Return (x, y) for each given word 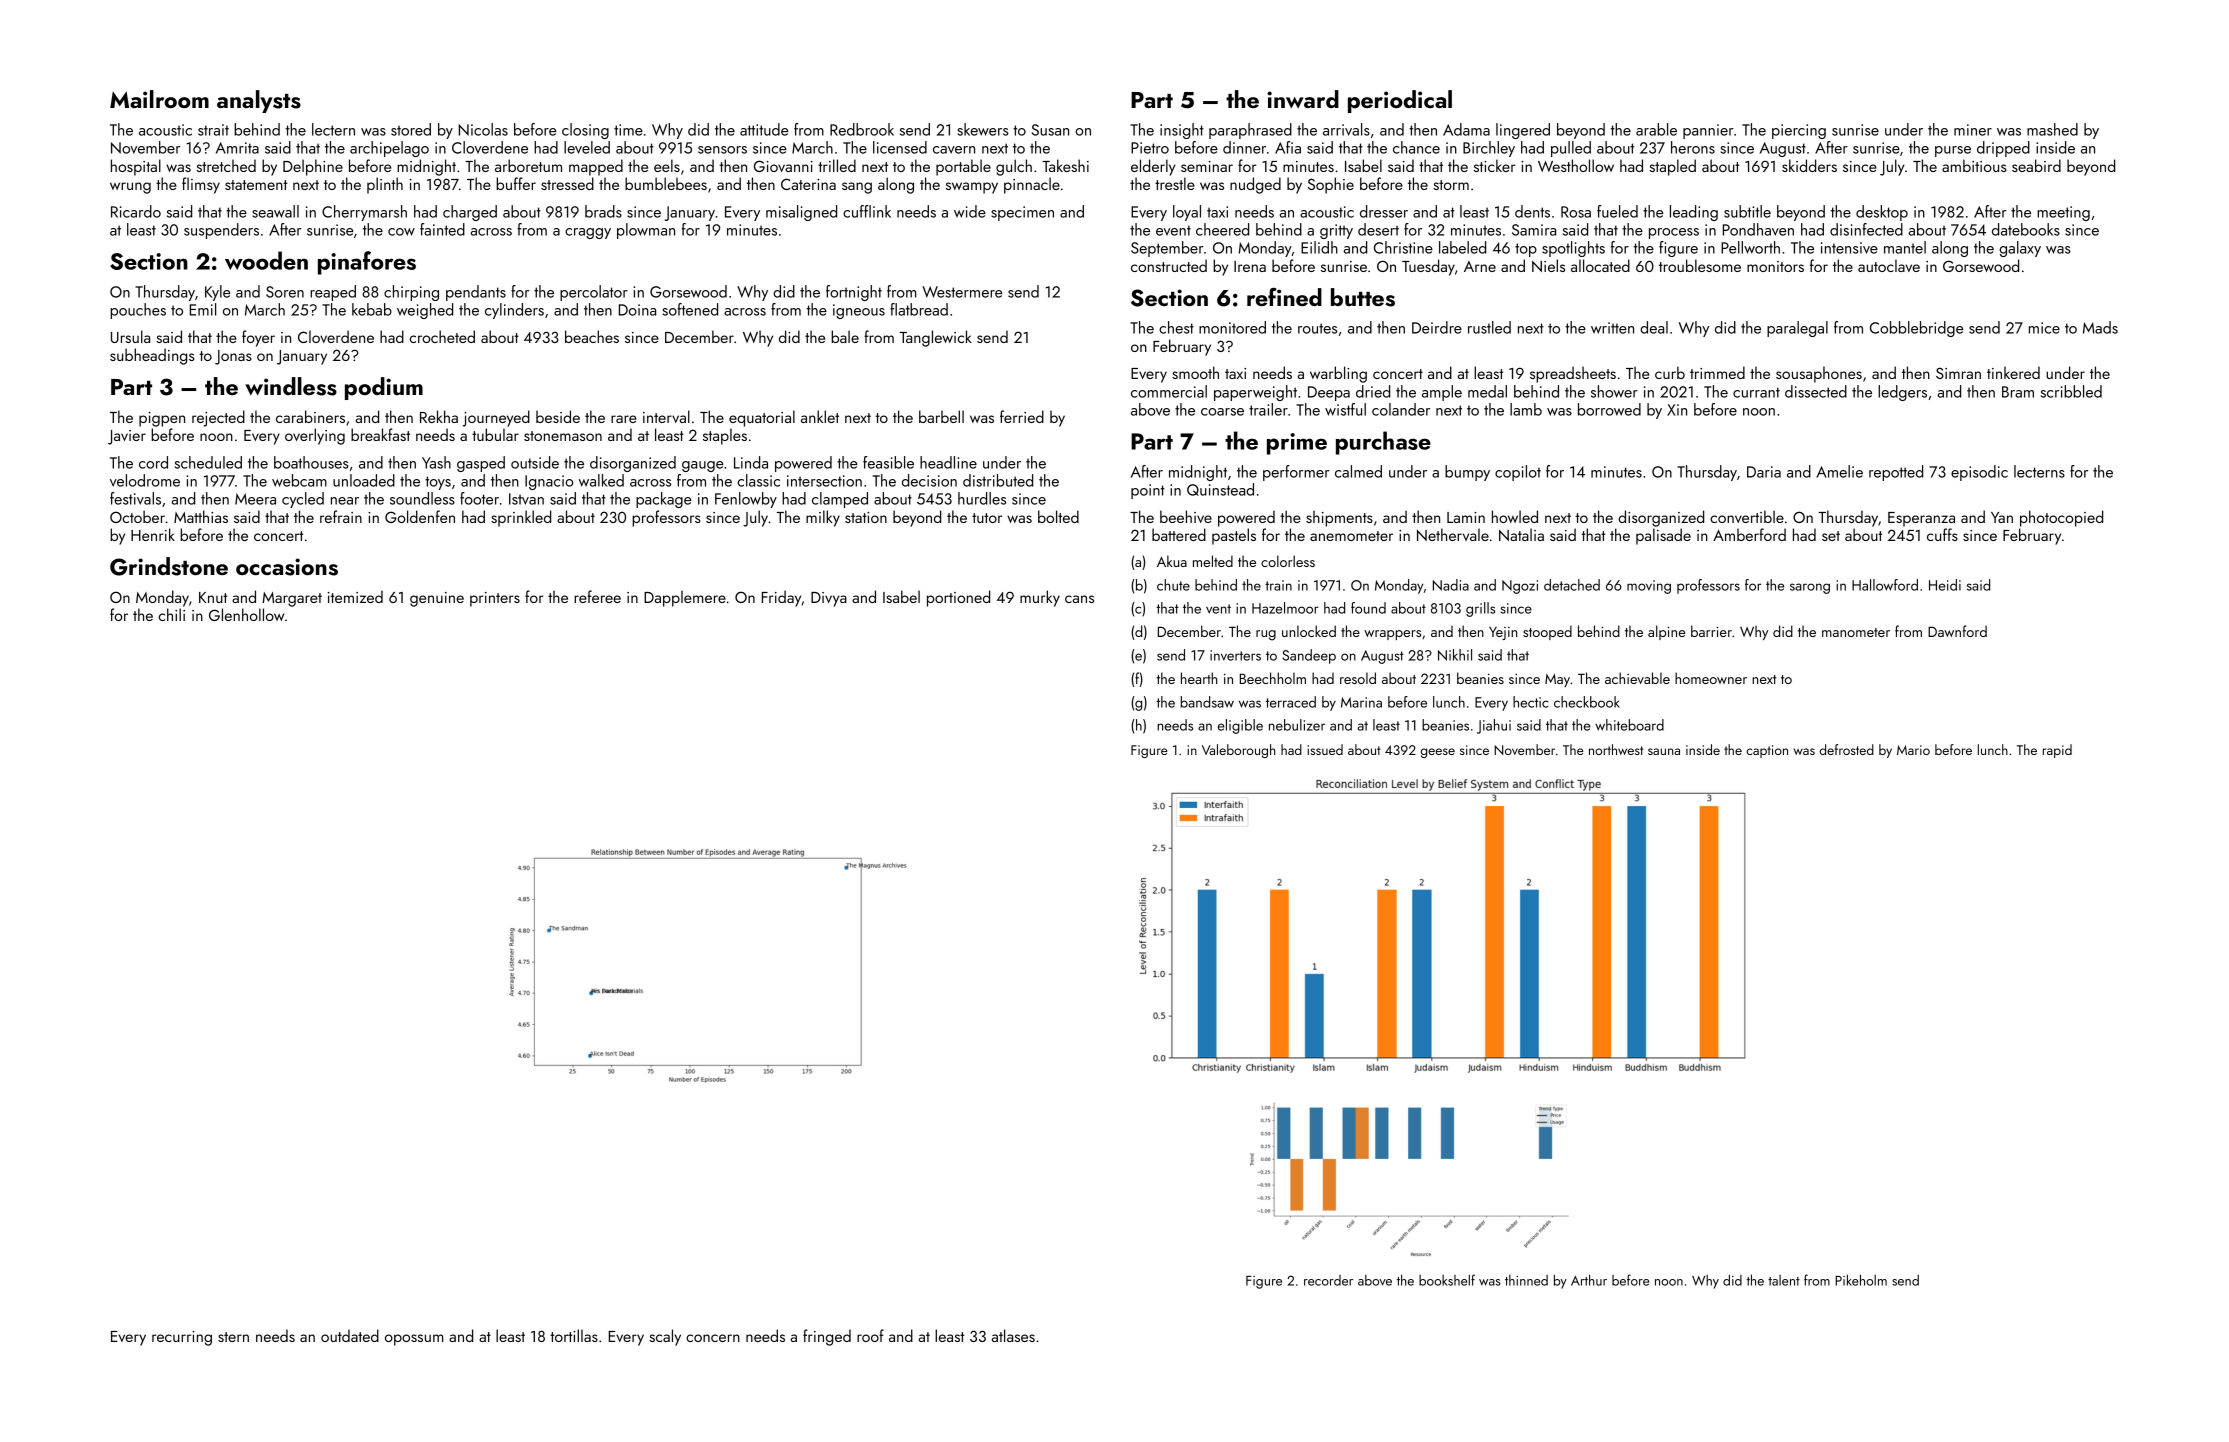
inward (1303, 99)
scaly (665, 1337)
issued (1325, 749)
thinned (1526, 1280)
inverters (1235, 655)
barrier (1711, 631)
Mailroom (159, 99)
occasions (287, 567)
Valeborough (1238, 751)
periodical (1400, 101)
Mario (1913, 750)
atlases (1013, 1335)
